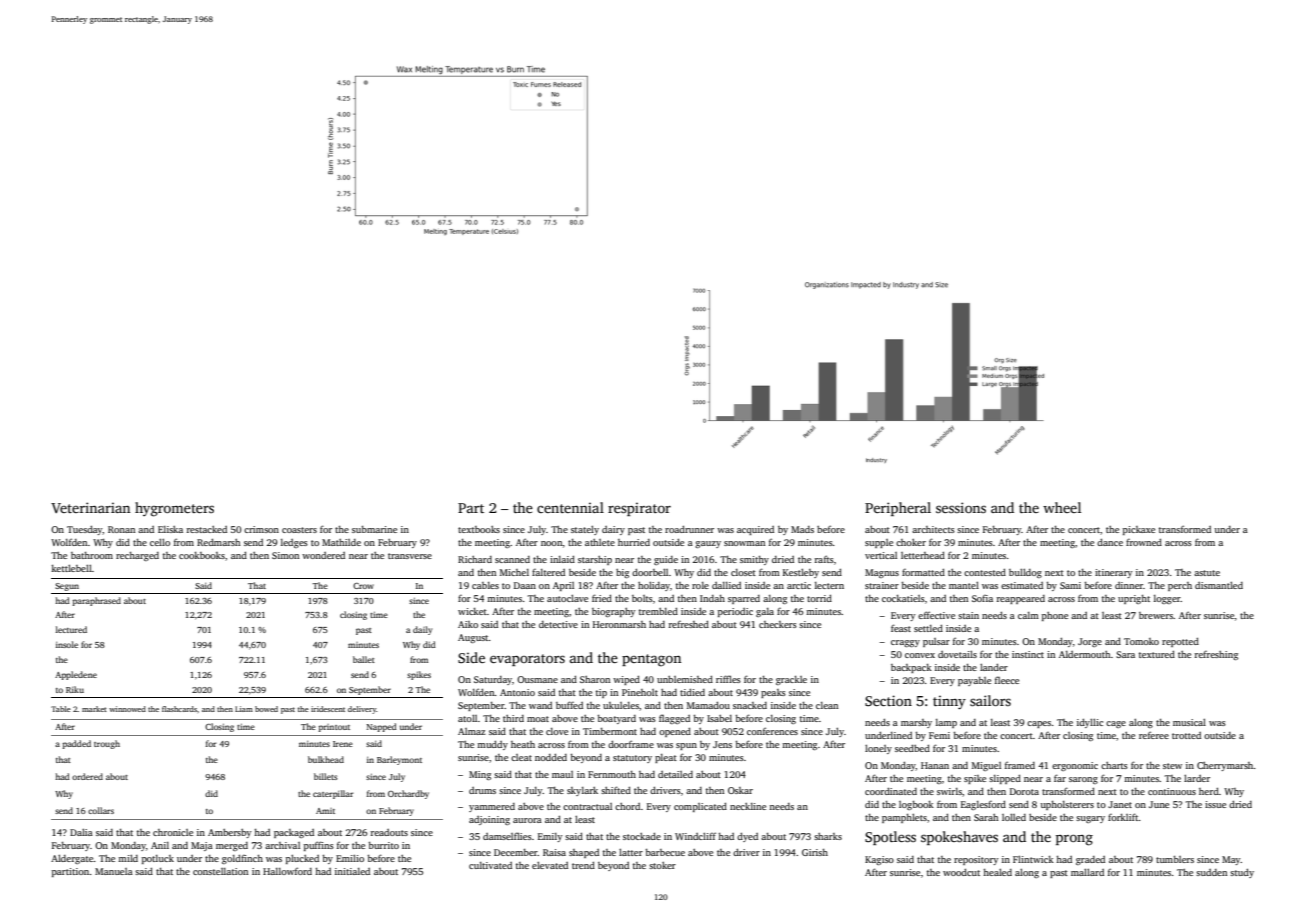 This image has width=1308, height=924. Describe the element at coordinates (728, 679) in the image. I see `riffles` at that location.
